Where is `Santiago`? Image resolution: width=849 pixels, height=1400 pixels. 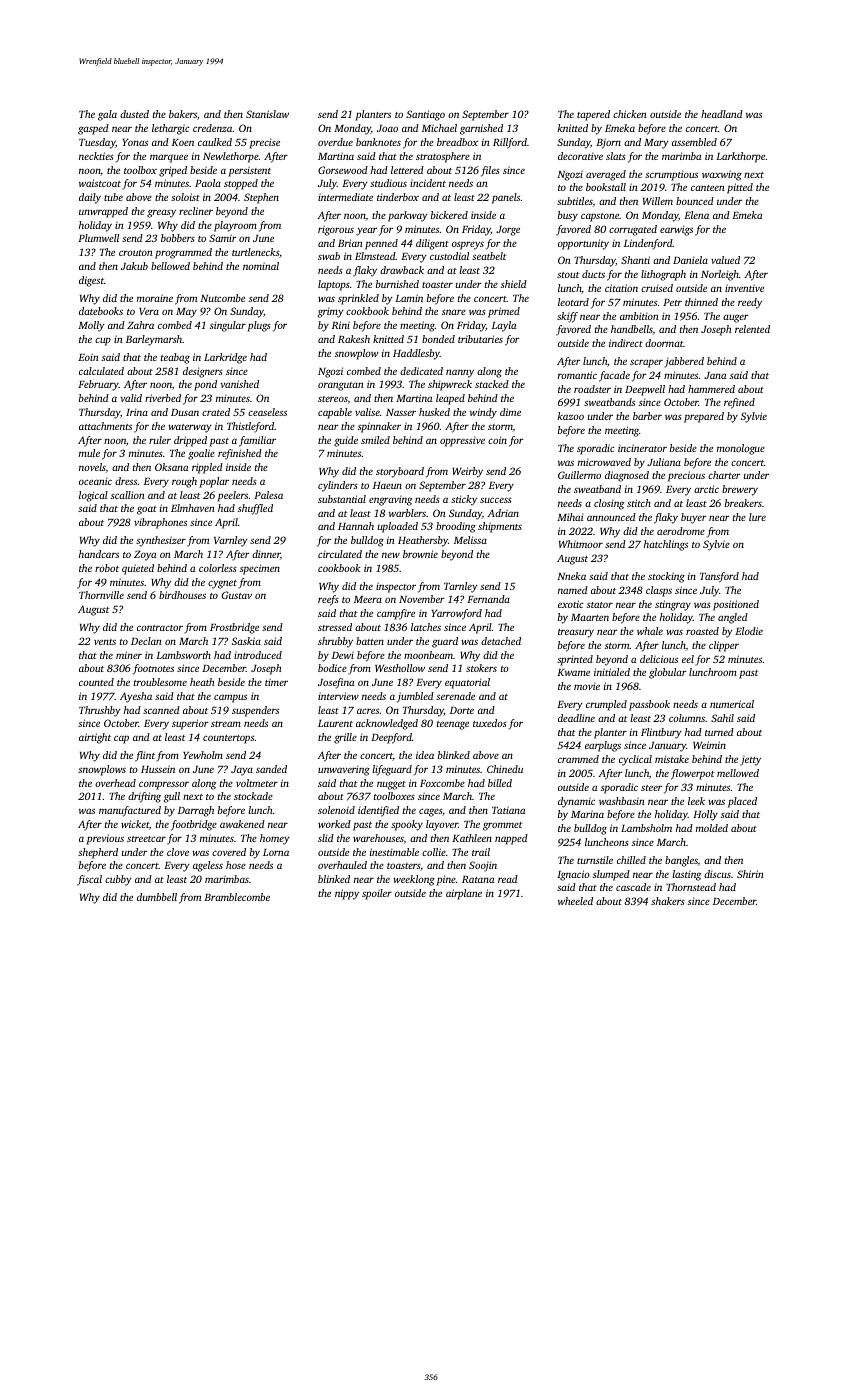 Santiago is located at coordinates (425, 115).
